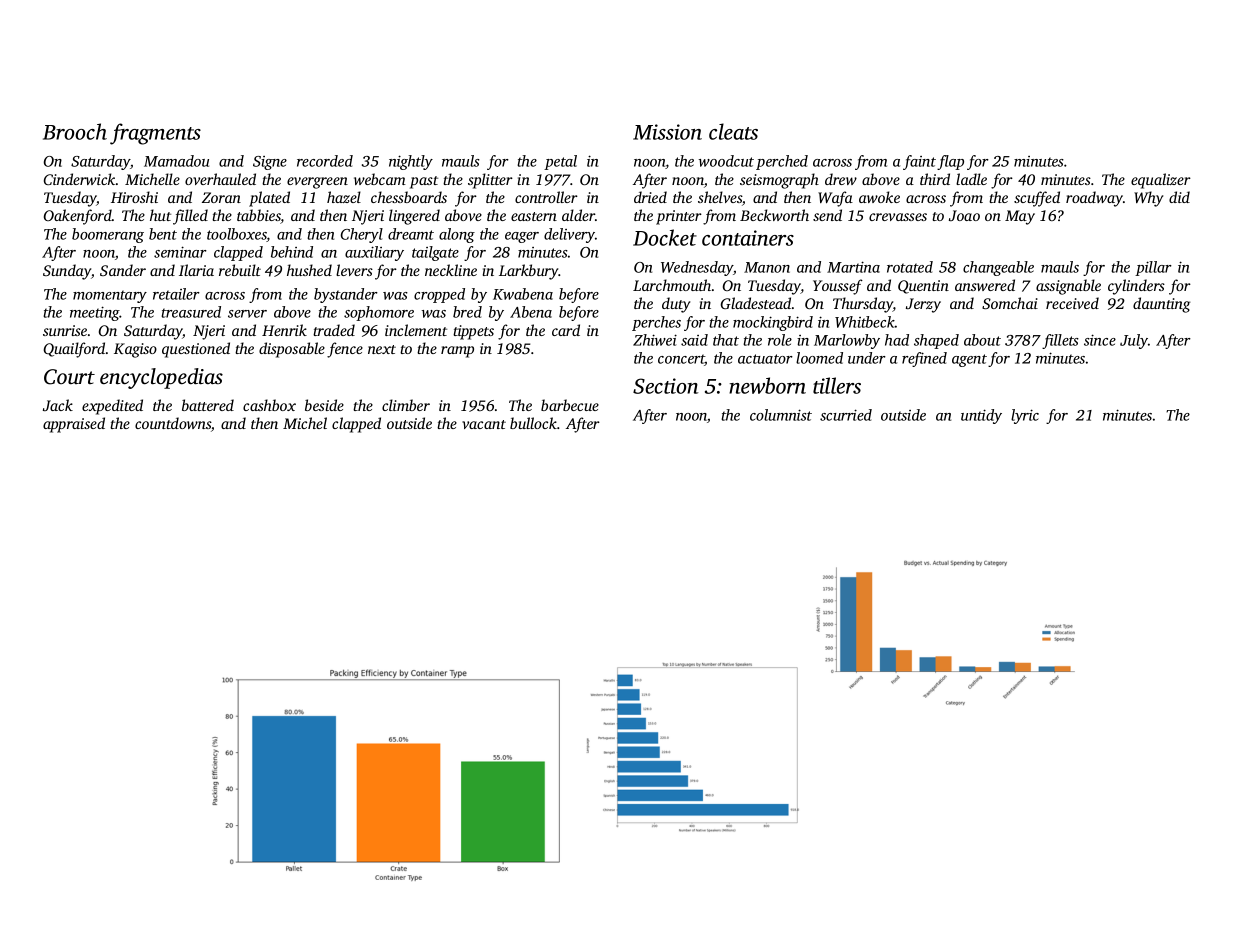 This screenshot has height=952, width=1233. I want to click on Mission, so click(667, 132).
